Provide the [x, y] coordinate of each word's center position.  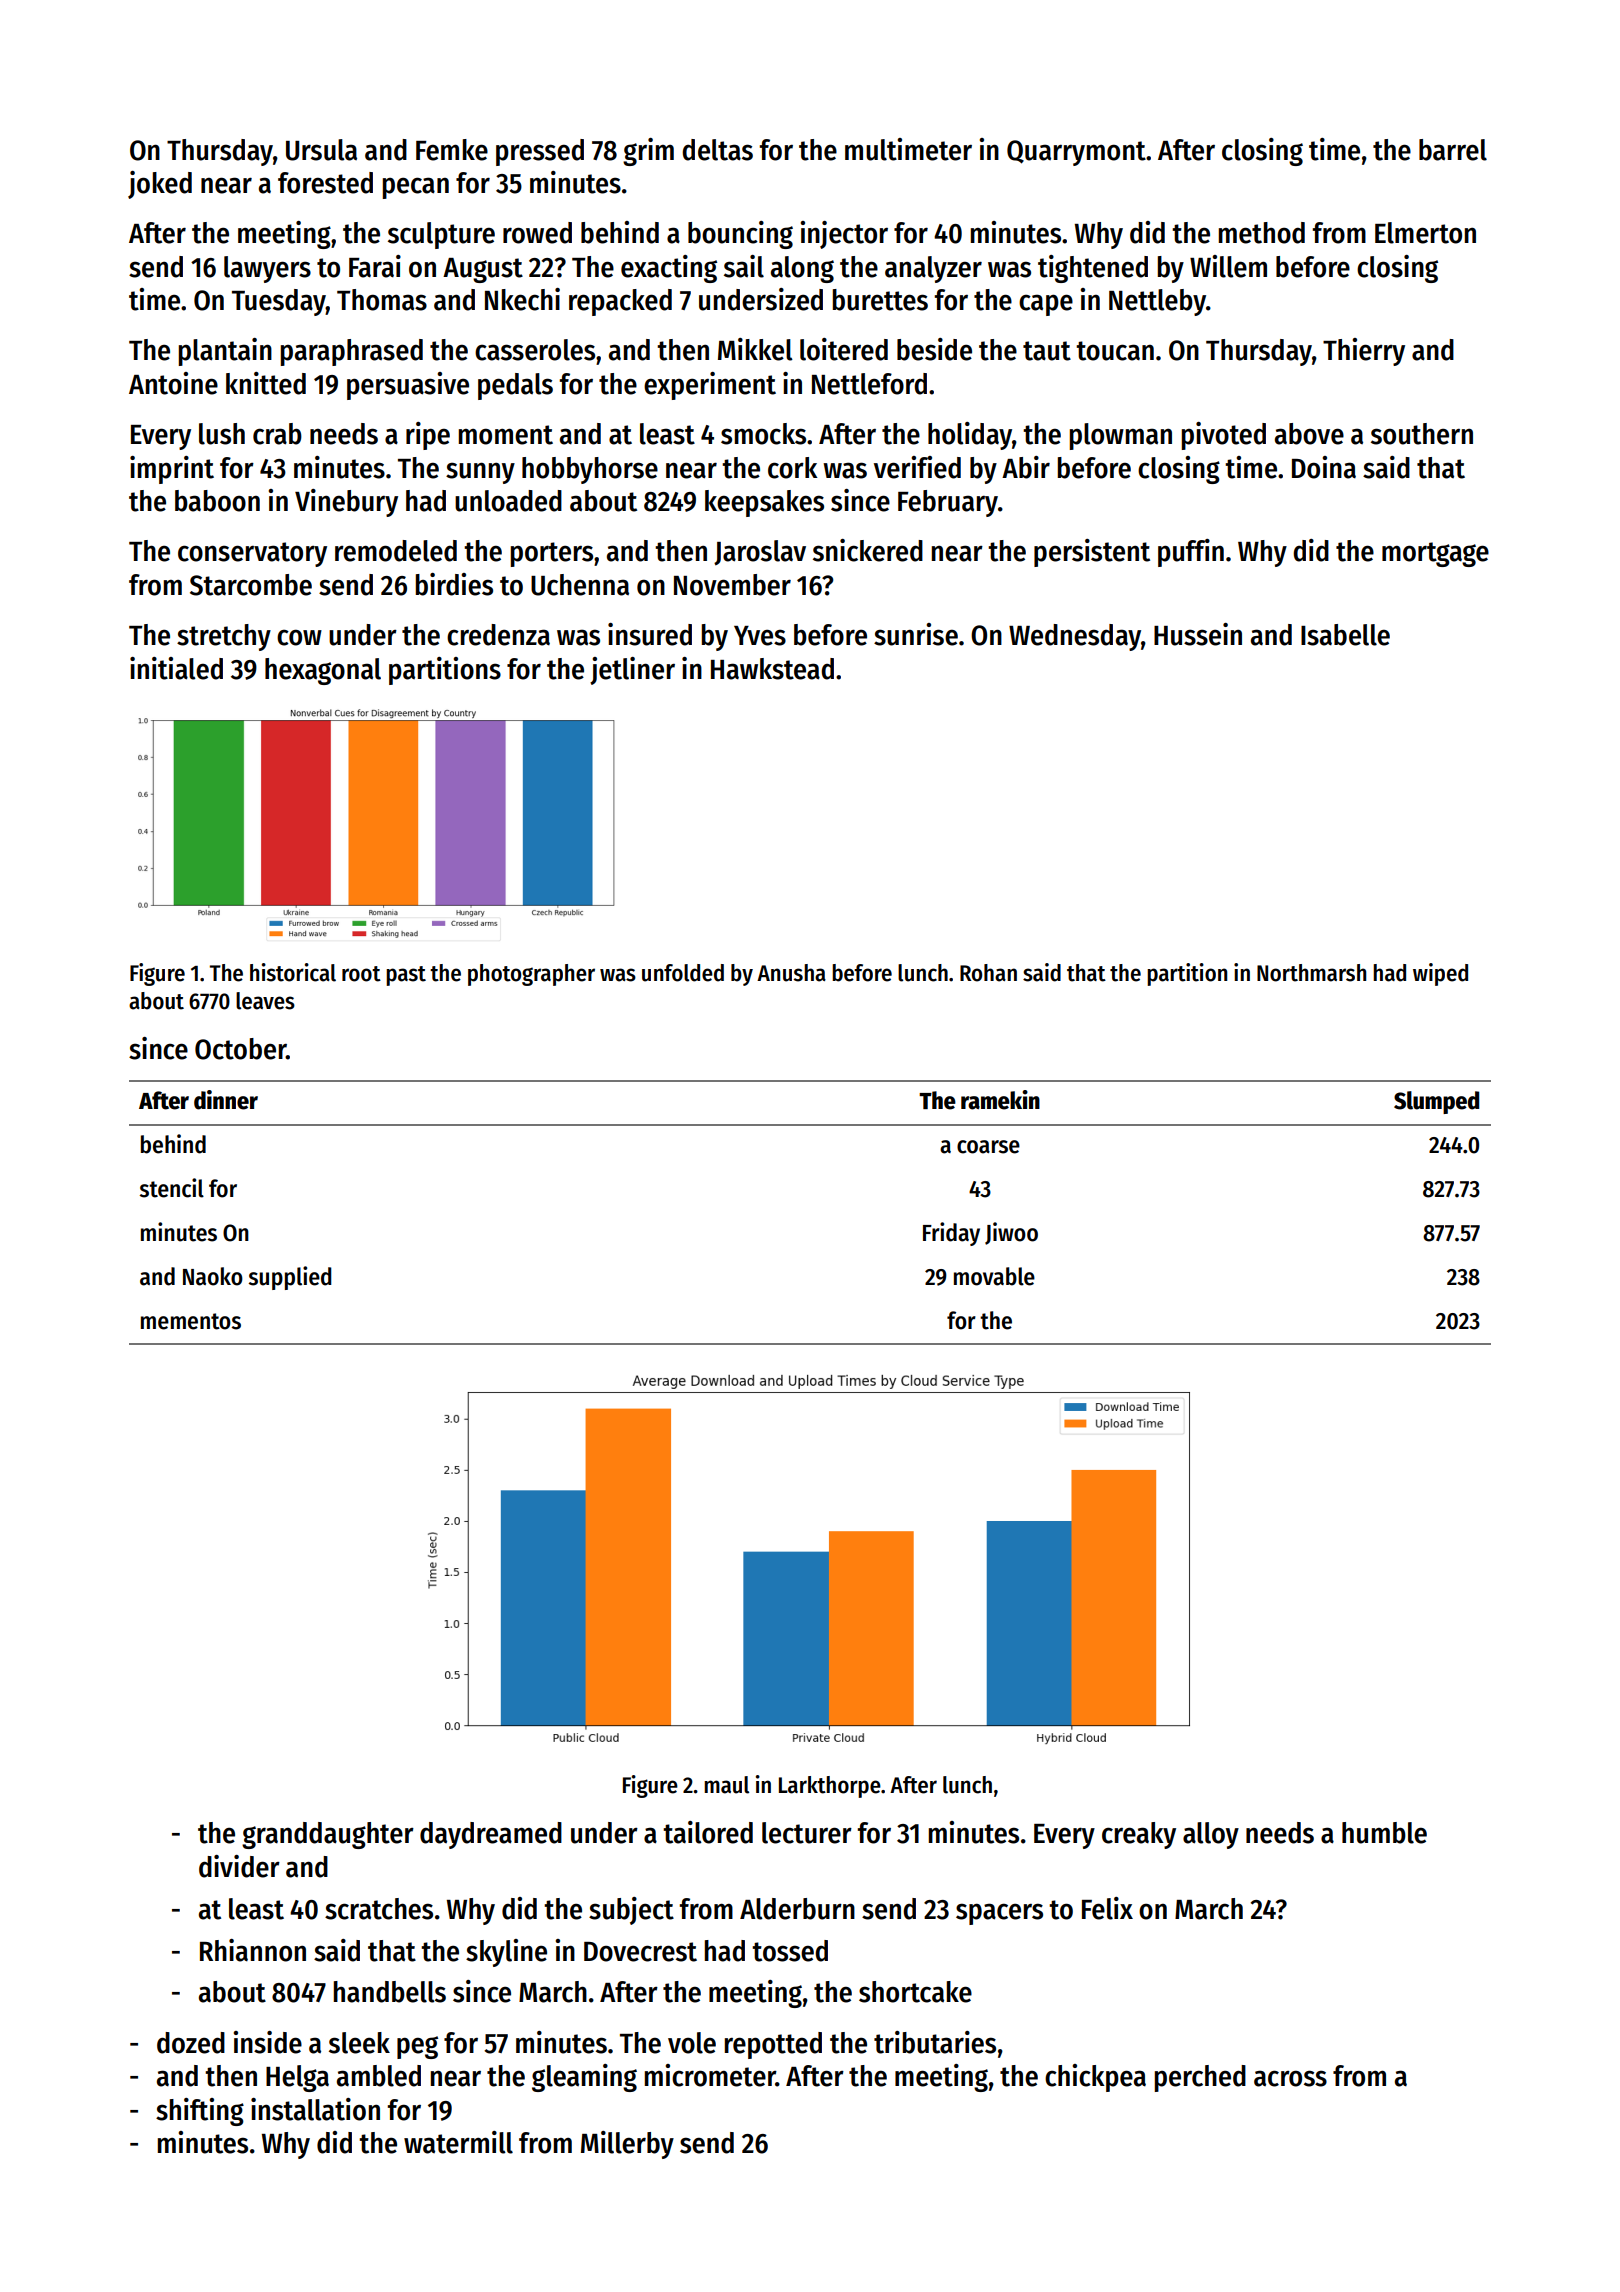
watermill [458, 2142]
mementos [191, 1321]
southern [1422, 434]
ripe [428, 436]
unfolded [683, 973]
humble [1384, 1833]
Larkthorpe [830, 1787]
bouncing [740, 235]
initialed [176, 668]
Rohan [988, 973]
